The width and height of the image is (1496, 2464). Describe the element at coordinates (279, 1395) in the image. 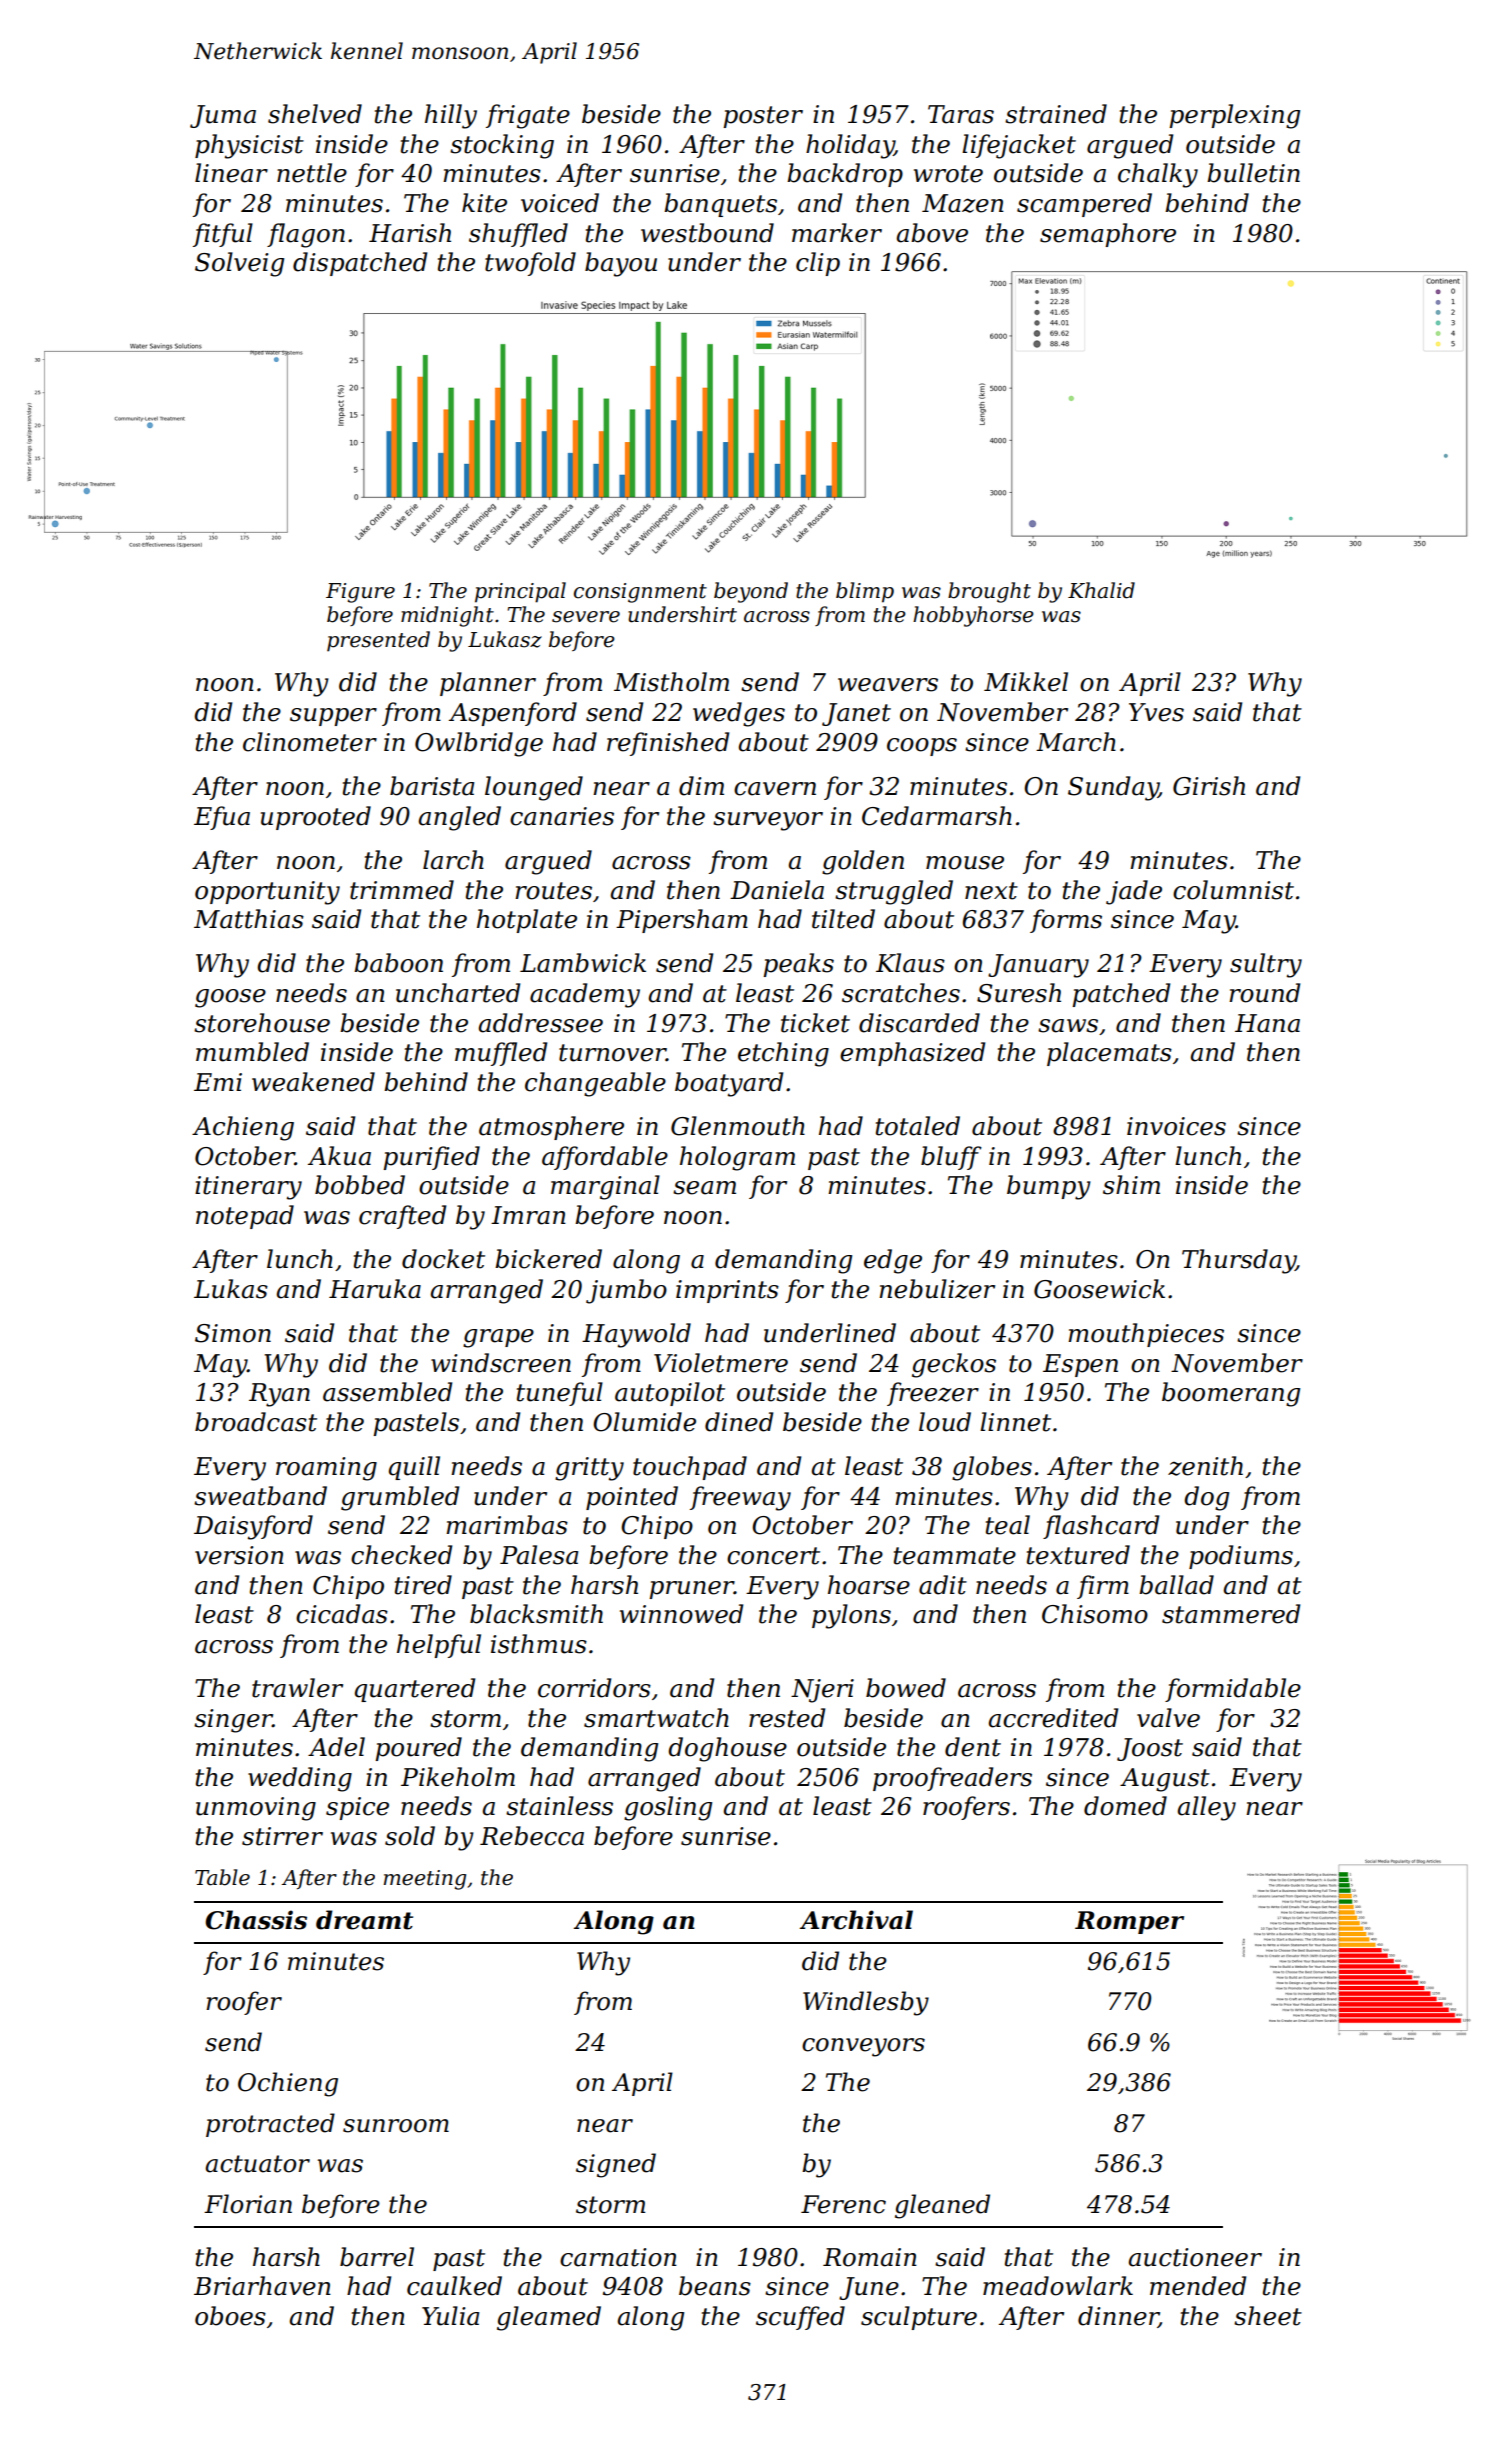

I see `Ryan` at that location.
